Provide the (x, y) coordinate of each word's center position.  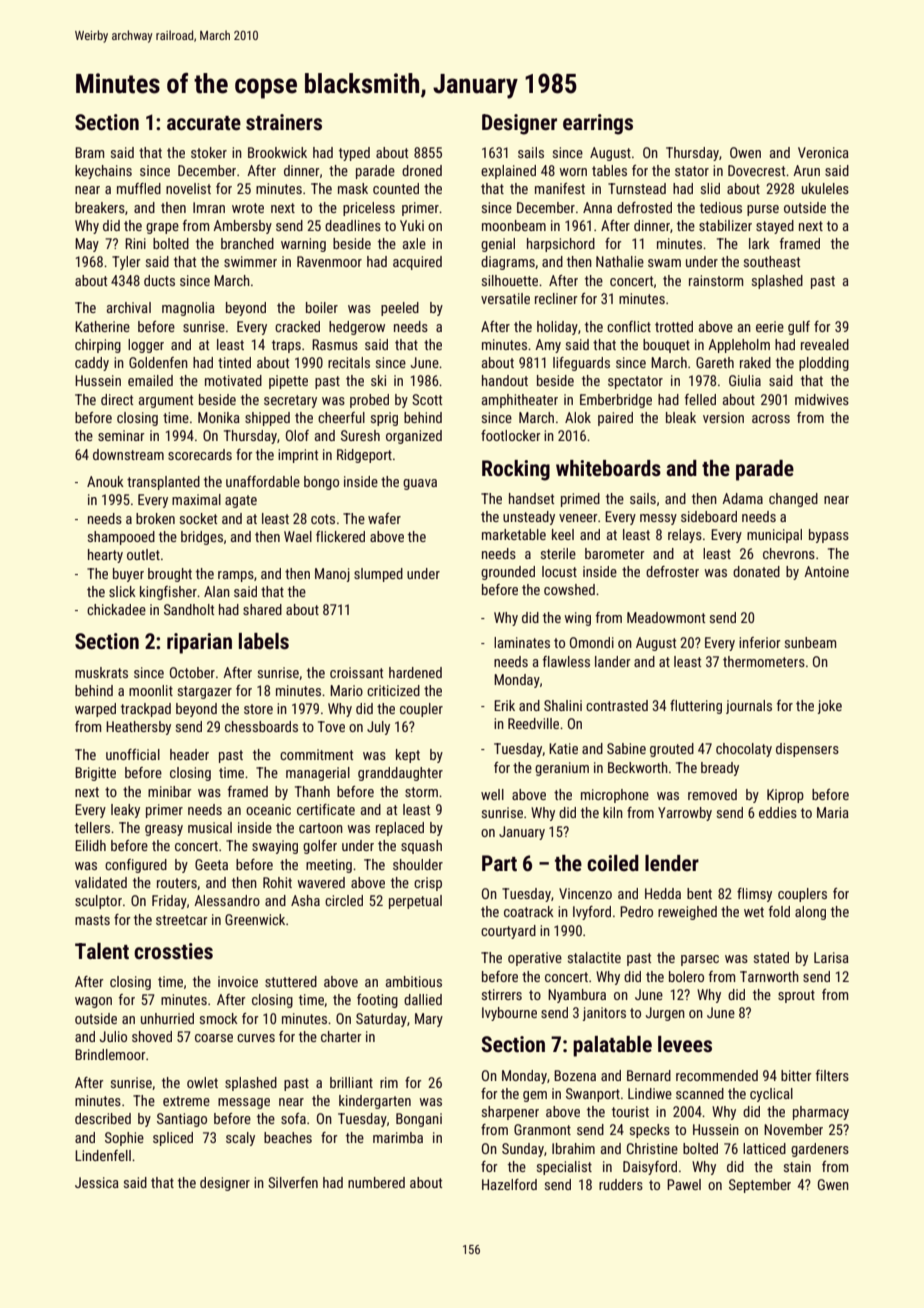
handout (505, 380)
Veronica (823, 152)
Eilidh (90, 845)
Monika (219, 417)
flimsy (754, 895)
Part (499, 863)
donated (756, 571)
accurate (204, 123)
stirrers (502, 994)
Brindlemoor (110, 1054)
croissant (356, 672)
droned (422, 170)
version (723, 417)
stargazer (205, 692)
